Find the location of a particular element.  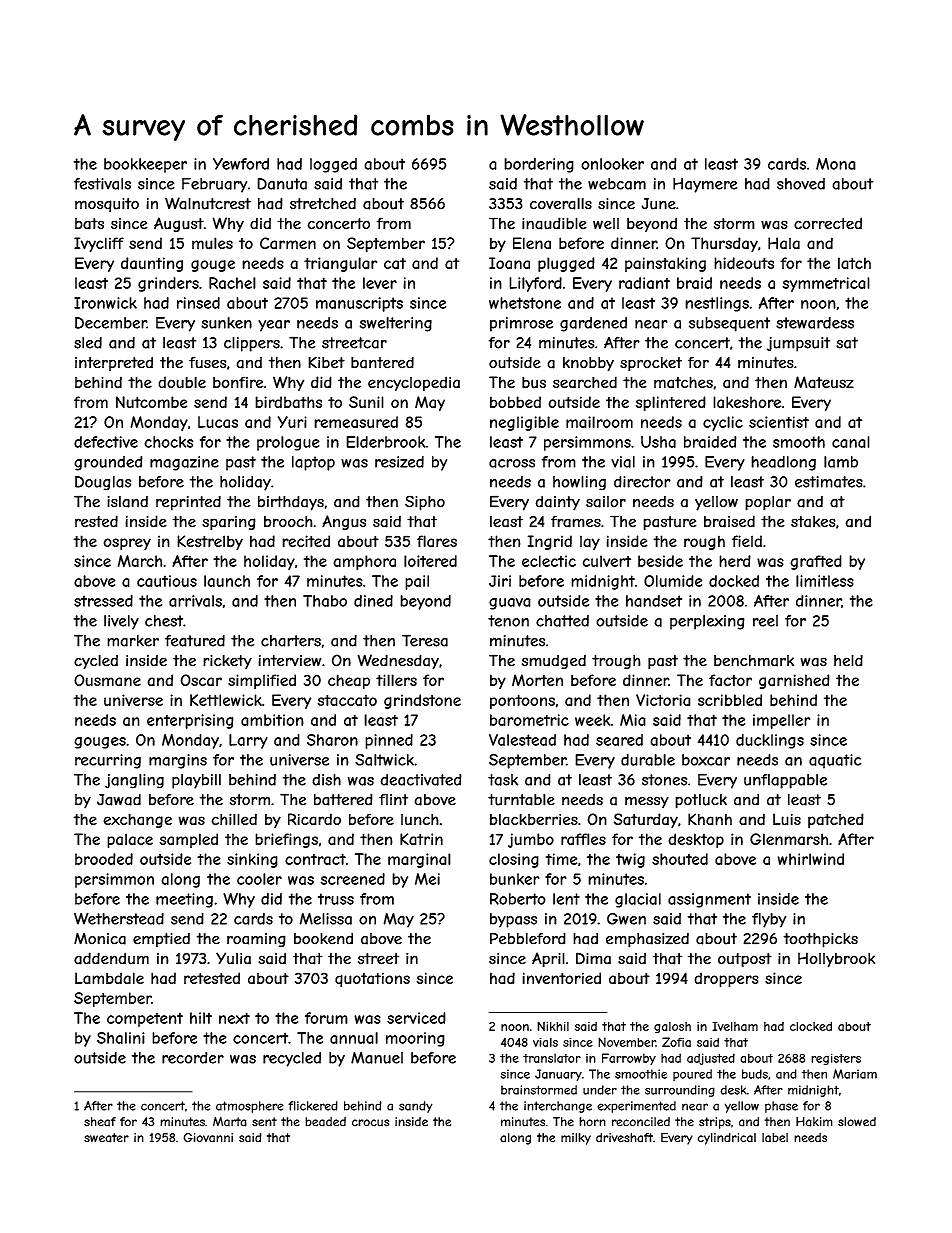

Haymere is located at coordinates (705, 185).
